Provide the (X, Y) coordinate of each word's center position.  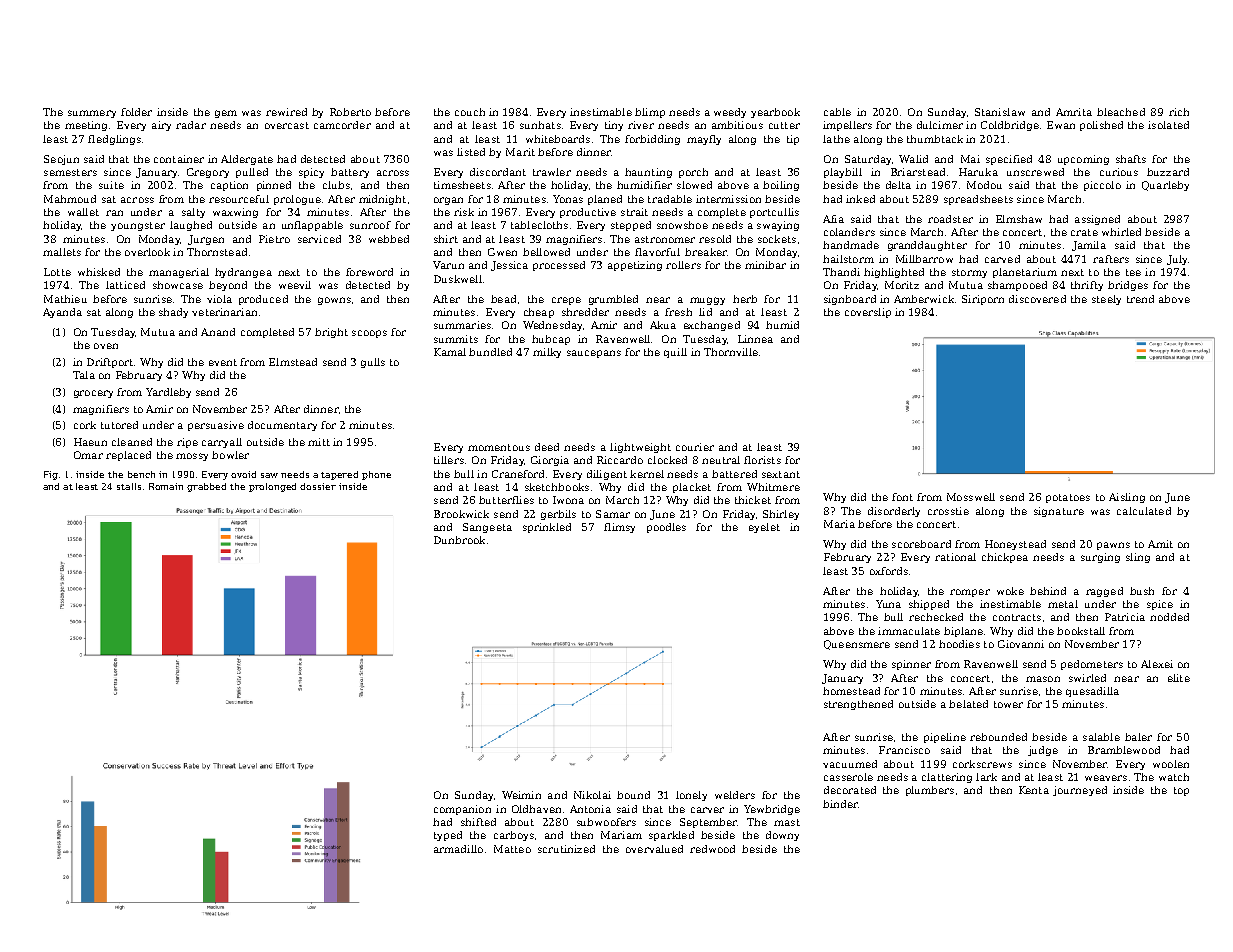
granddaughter (927, 246)
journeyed (1080, 791)
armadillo (458, 849)
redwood (712, 849)
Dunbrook (459, 540)
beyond (228, 286)
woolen (1171, 764)
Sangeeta (487, 528)
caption (229, 186)
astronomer (665, 239)
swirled (1087, 678)
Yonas (568, 199)
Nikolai (592, 795)
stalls (129, 486)
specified (1009, 160)
